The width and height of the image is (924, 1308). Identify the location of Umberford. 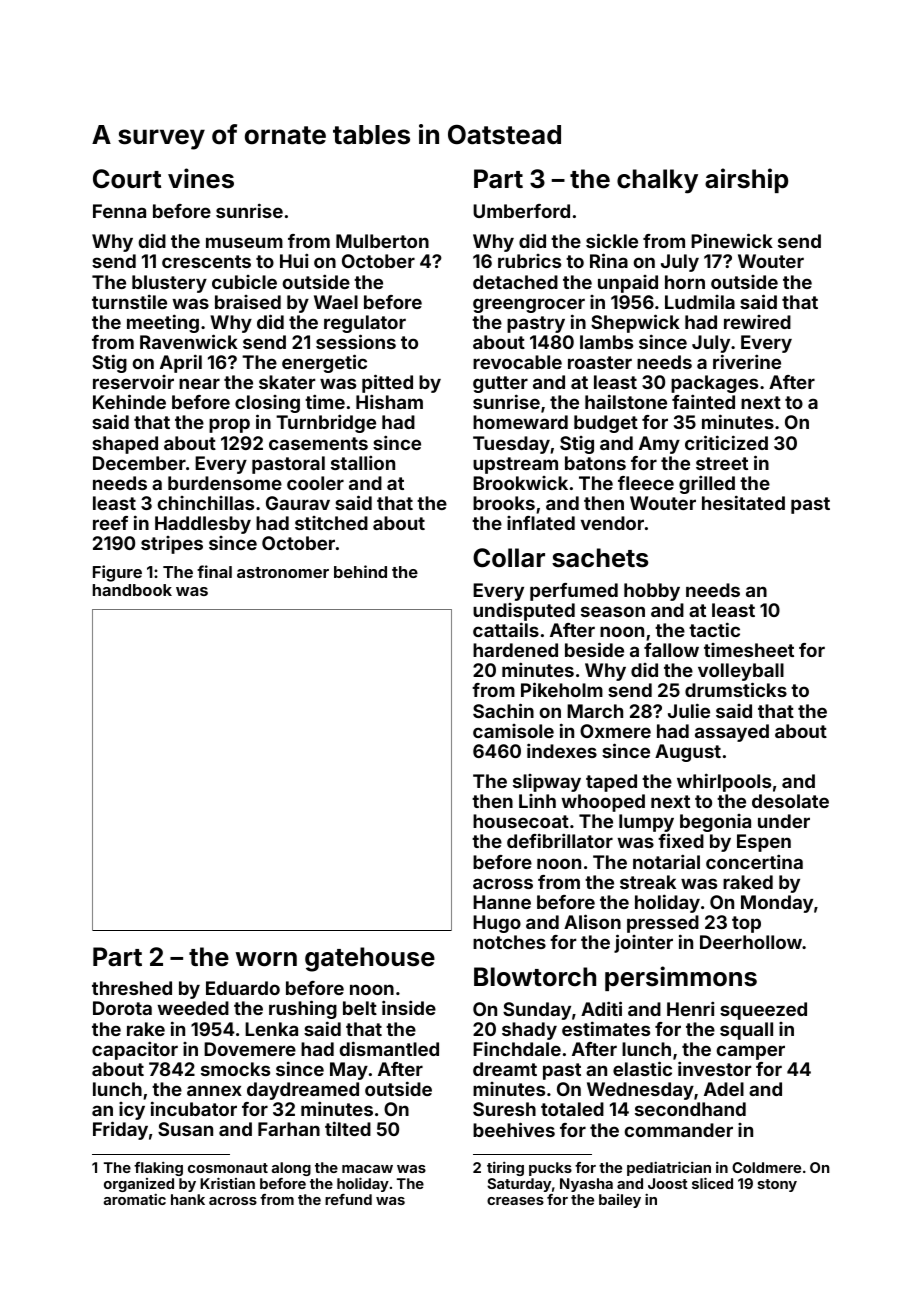
(521, 211).
